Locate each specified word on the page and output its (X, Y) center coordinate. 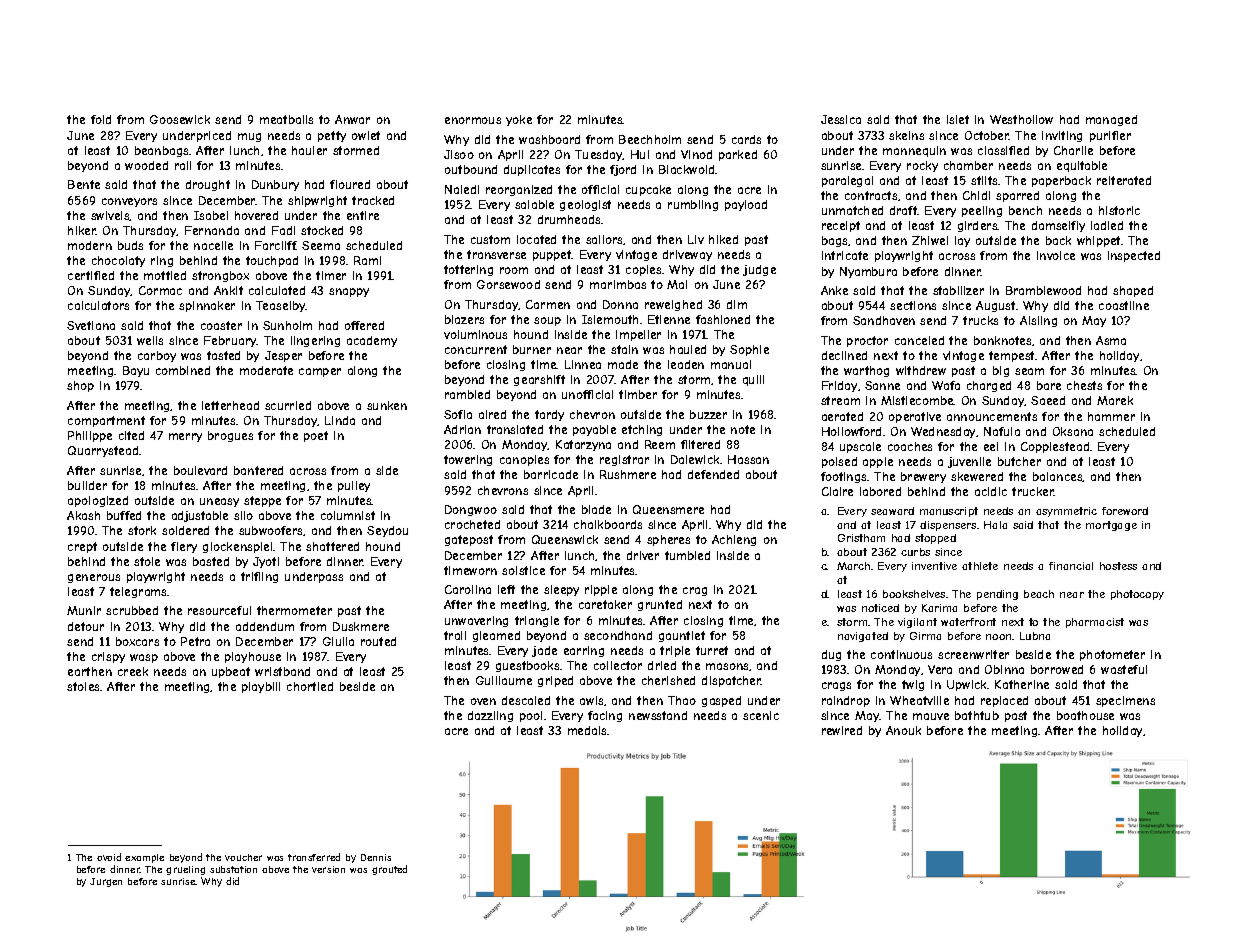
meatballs (286, 119)
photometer (1112, 655)
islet (958, 119)
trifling (259, 577)
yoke (519, 120)
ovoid (109, 857)
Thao (682, 700)
